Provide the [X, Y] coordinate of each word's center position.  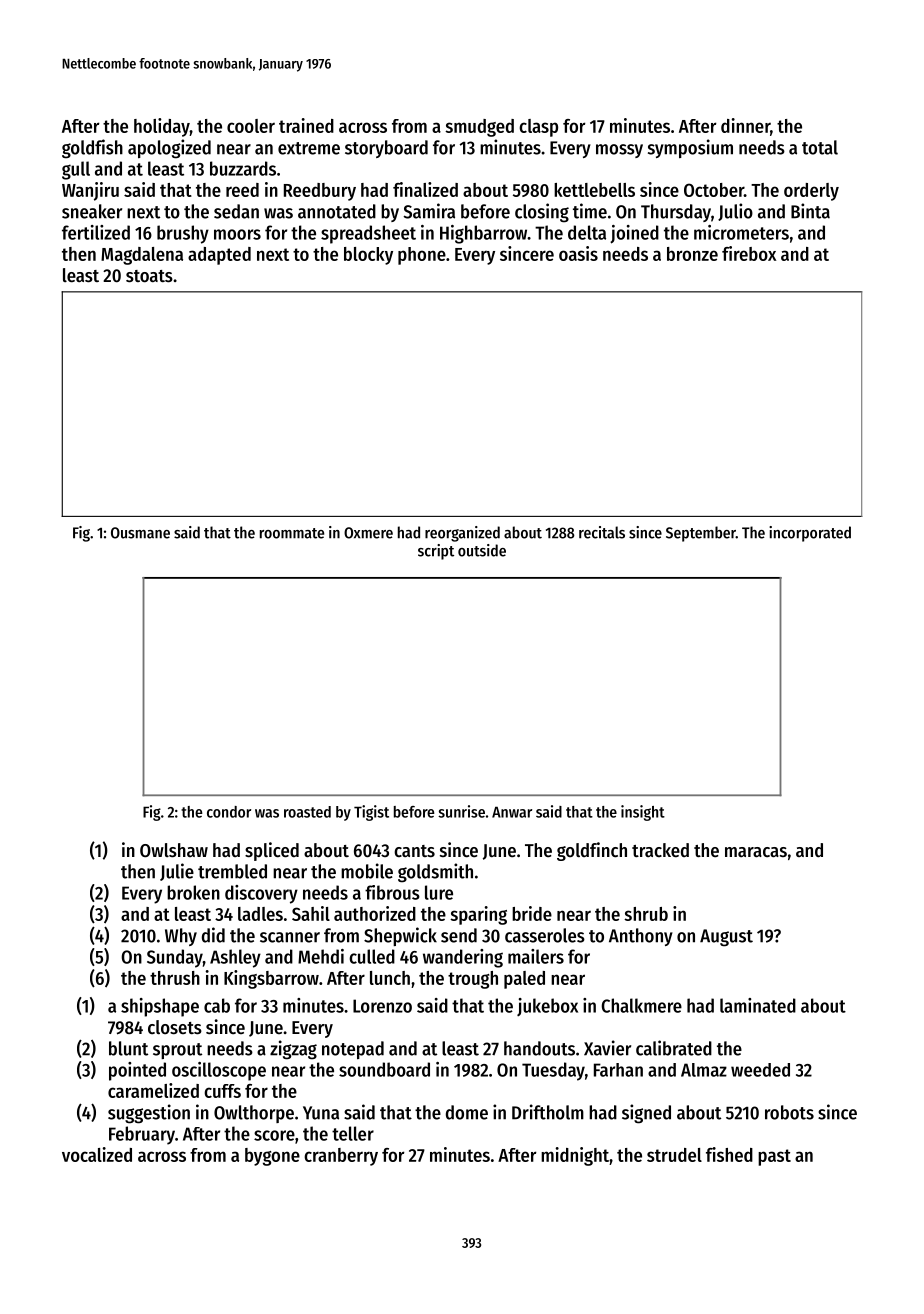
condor [229, 812]
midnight [575, 1156]
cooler [251, 126]
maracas [756, 852]
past [774, 1157]
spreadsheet [368, 234]
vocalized [97, 1154]
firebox [749, 253]
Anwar [512, 812]
